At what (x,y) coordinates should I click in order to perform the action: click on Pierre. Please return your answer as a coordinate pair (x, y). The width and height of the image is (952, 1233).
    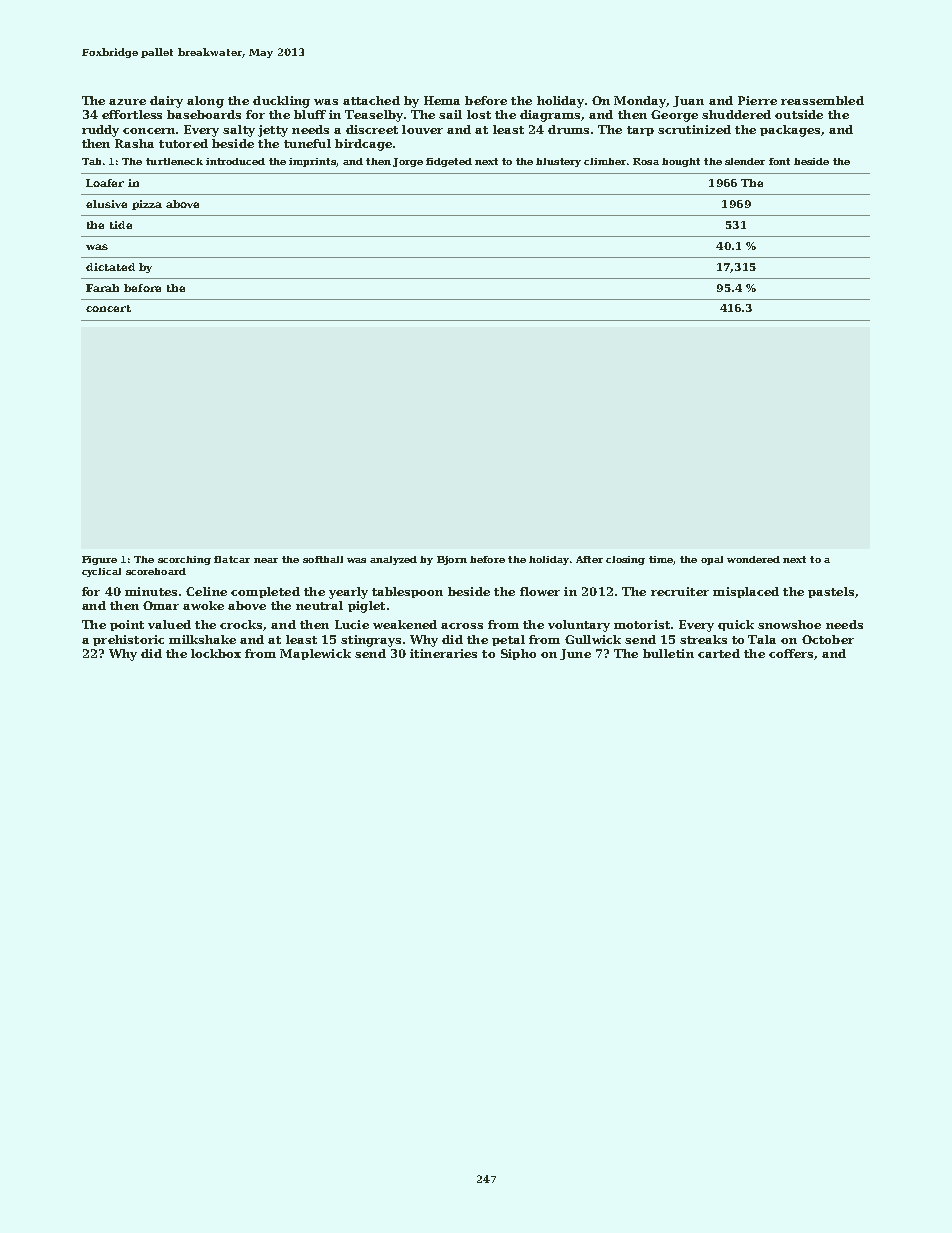
    Looking at the image, I should click on (757, 100).
